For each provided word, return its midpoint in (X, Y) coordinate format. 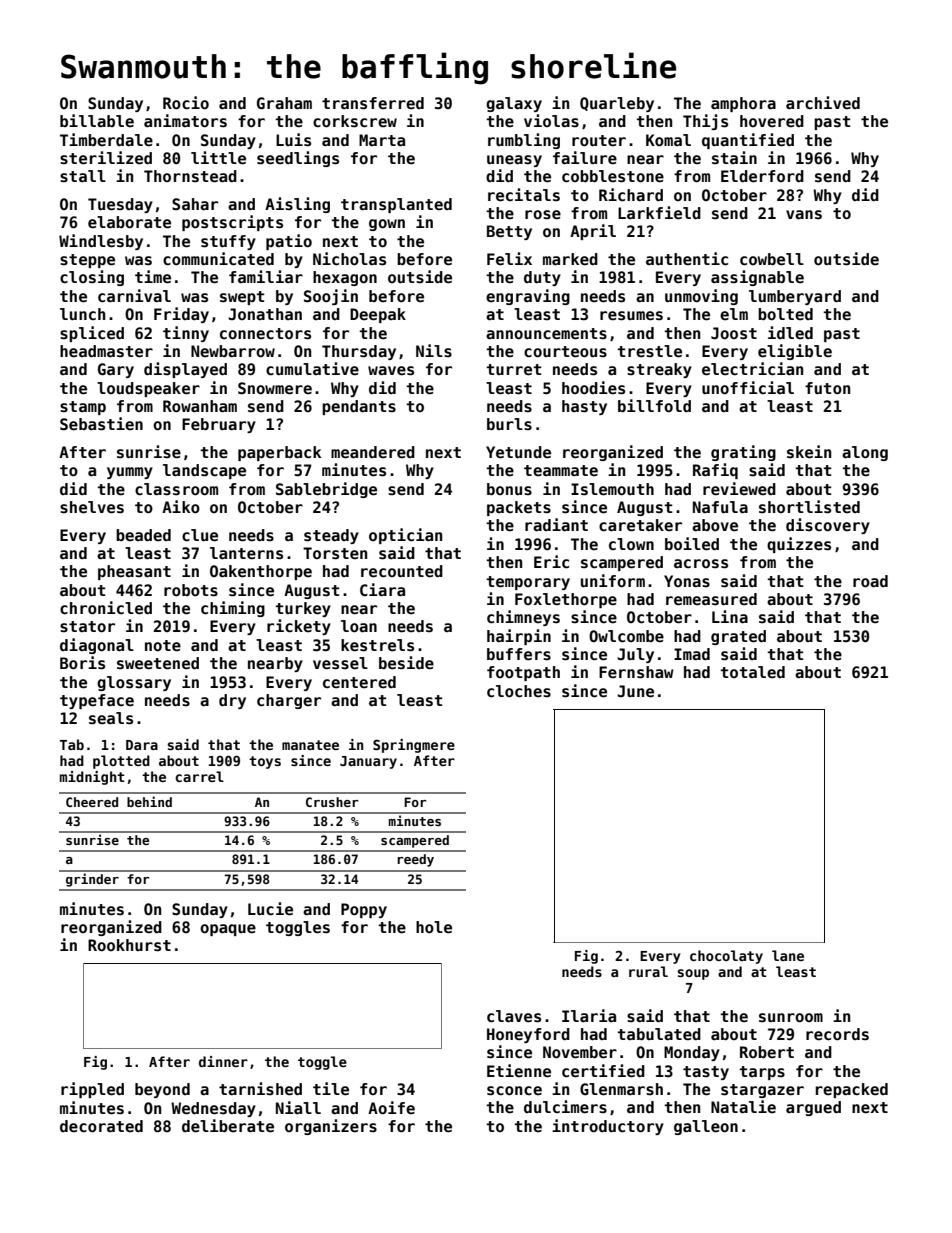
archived (823, 102)
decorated (101, 1126)
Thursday (359, 352)
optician (405, 536)
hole (434, 927)
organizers (331, 1127)
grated (738, 637)
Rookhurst (129, 945)
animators (185, 121)
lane (788, 955)
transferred (373, 103)
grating (743, 453)
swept (242, 298)
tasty (706, 1073)
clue (200, 535)
